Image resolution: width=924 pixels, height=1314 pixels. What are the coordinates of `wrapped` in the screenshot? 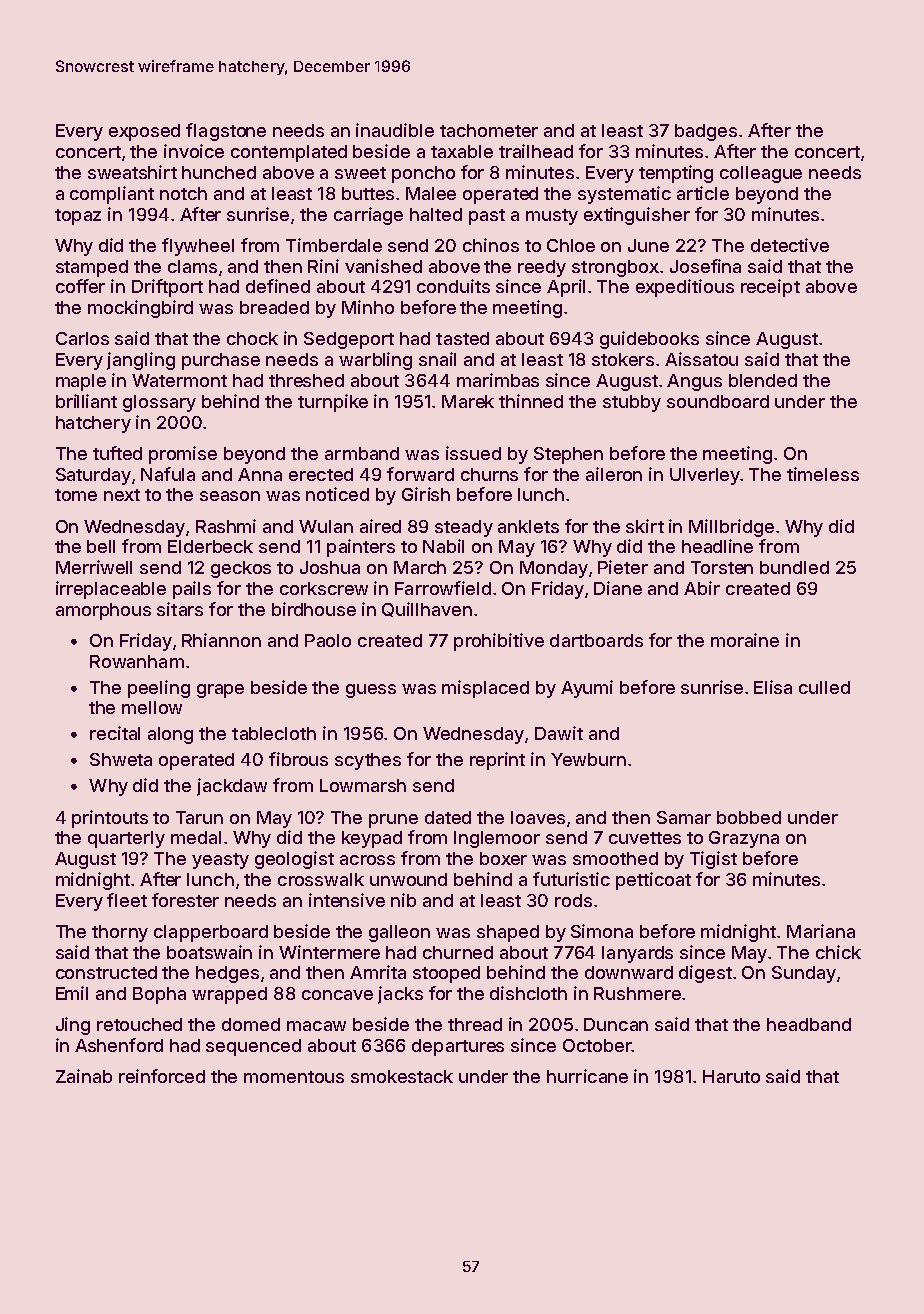 It's located at (229, 995).
